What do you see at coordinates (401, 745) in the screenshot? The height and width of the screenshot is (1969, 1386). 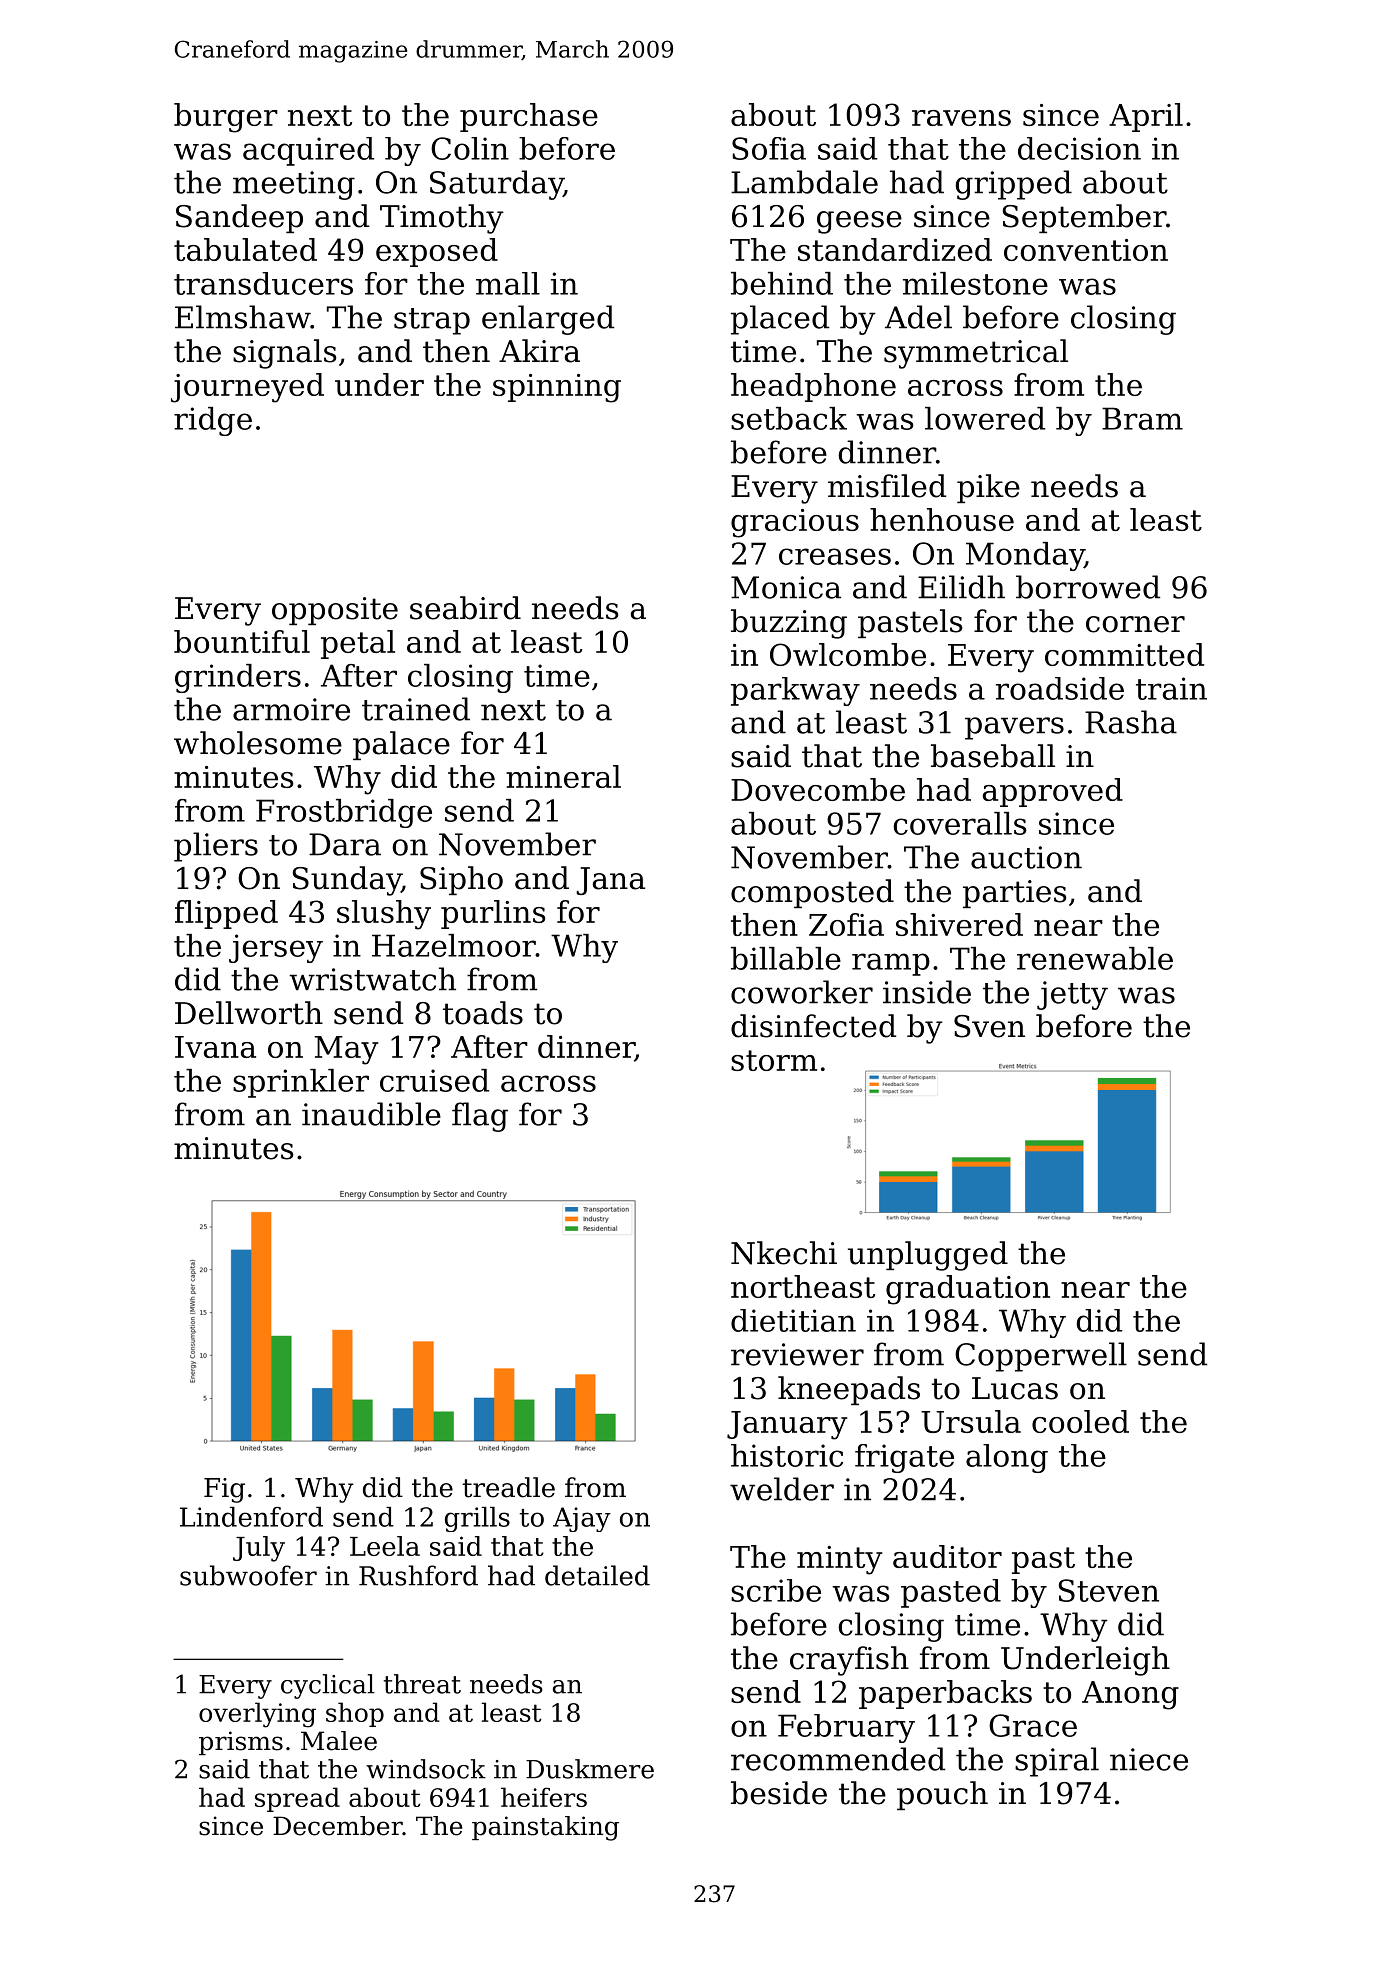 I see `palace` at bounding box center [401, 745].
